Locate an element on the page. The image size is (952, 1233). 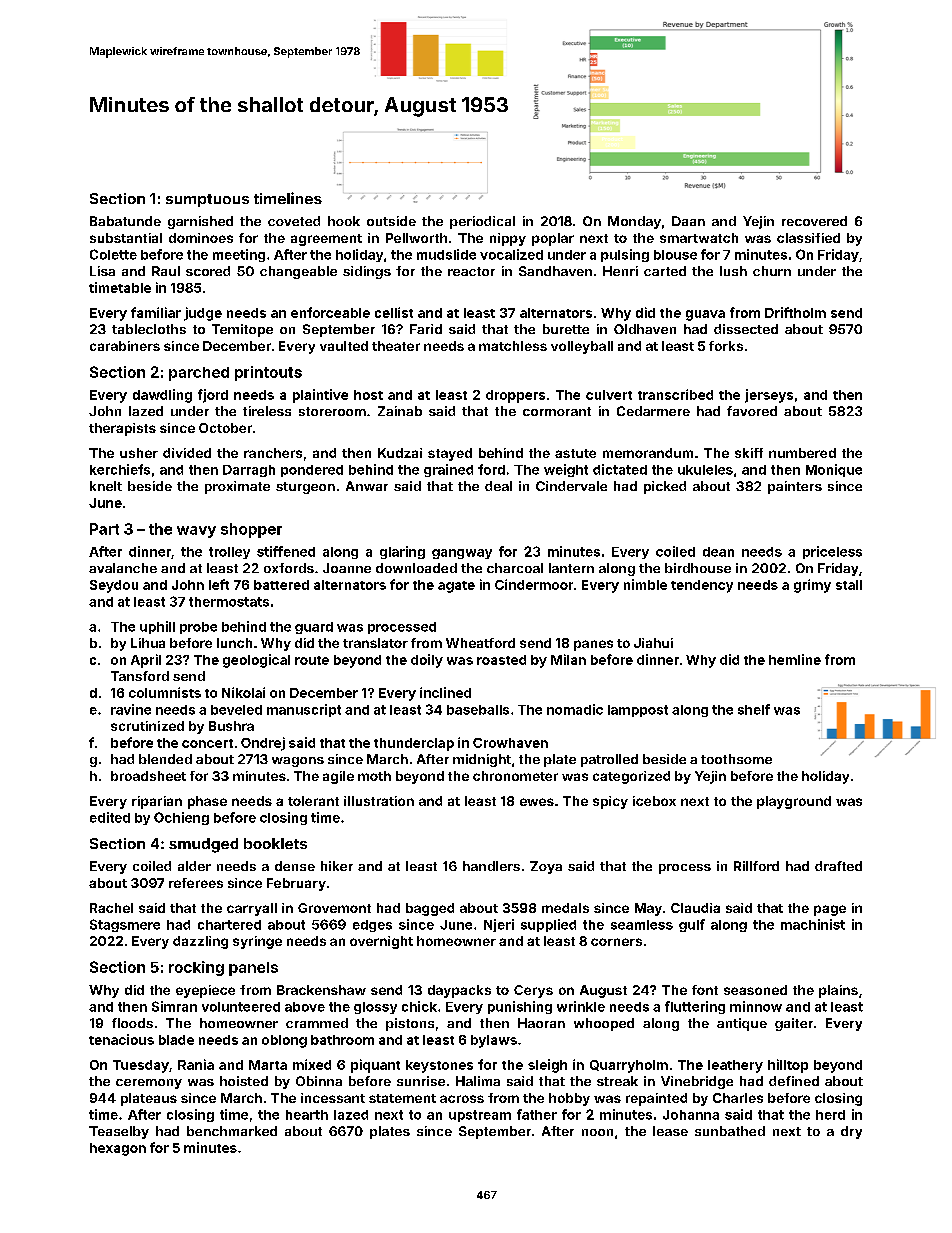
grained is located at coordinates (448, 470).
